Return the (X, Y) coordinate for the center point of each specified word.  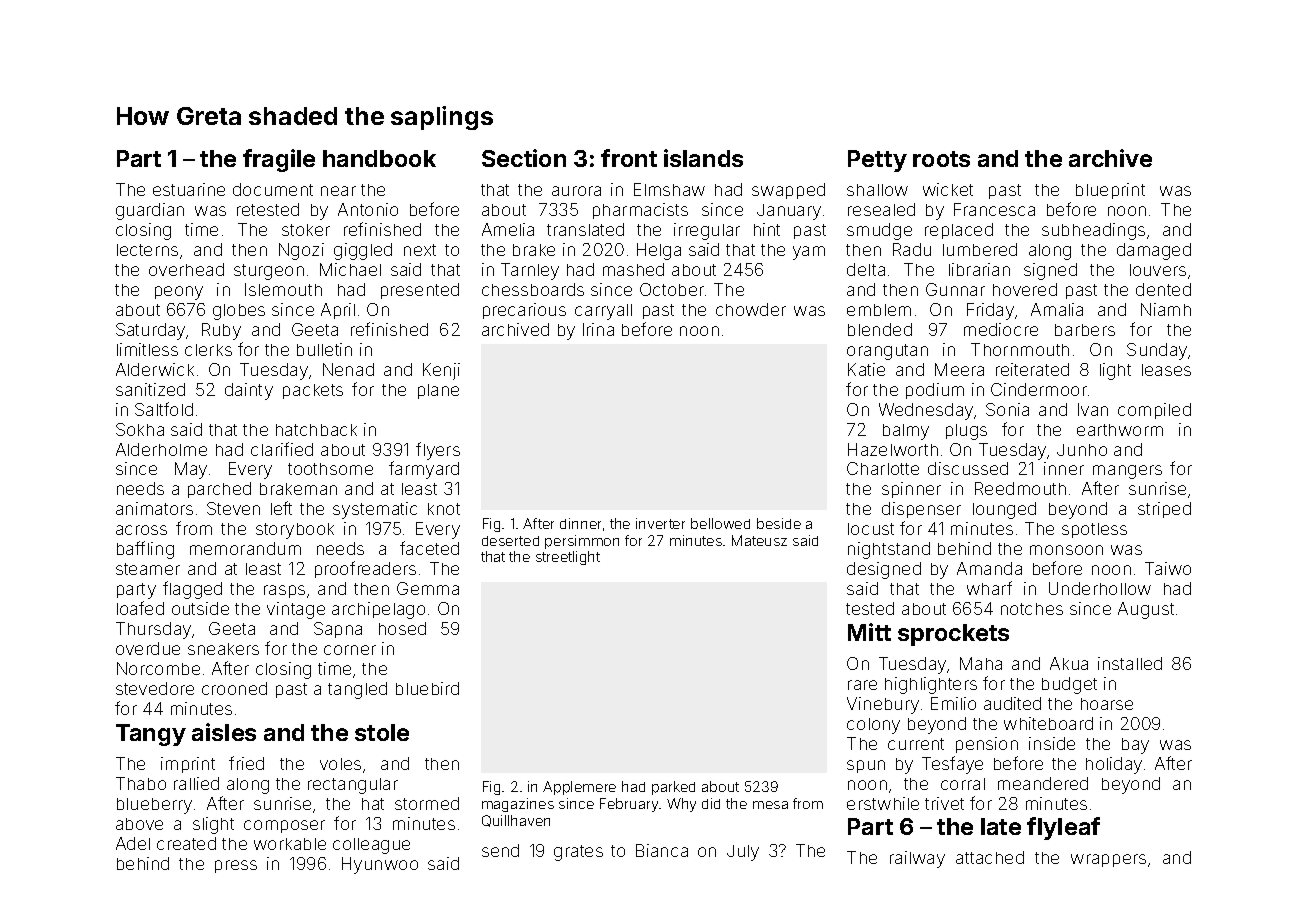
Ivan (1093, 409)
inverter (660, 523)
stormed (427, 803)
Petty (877, 161)
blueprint (1110, 191)
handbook (379, 158)
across (141, 530)
